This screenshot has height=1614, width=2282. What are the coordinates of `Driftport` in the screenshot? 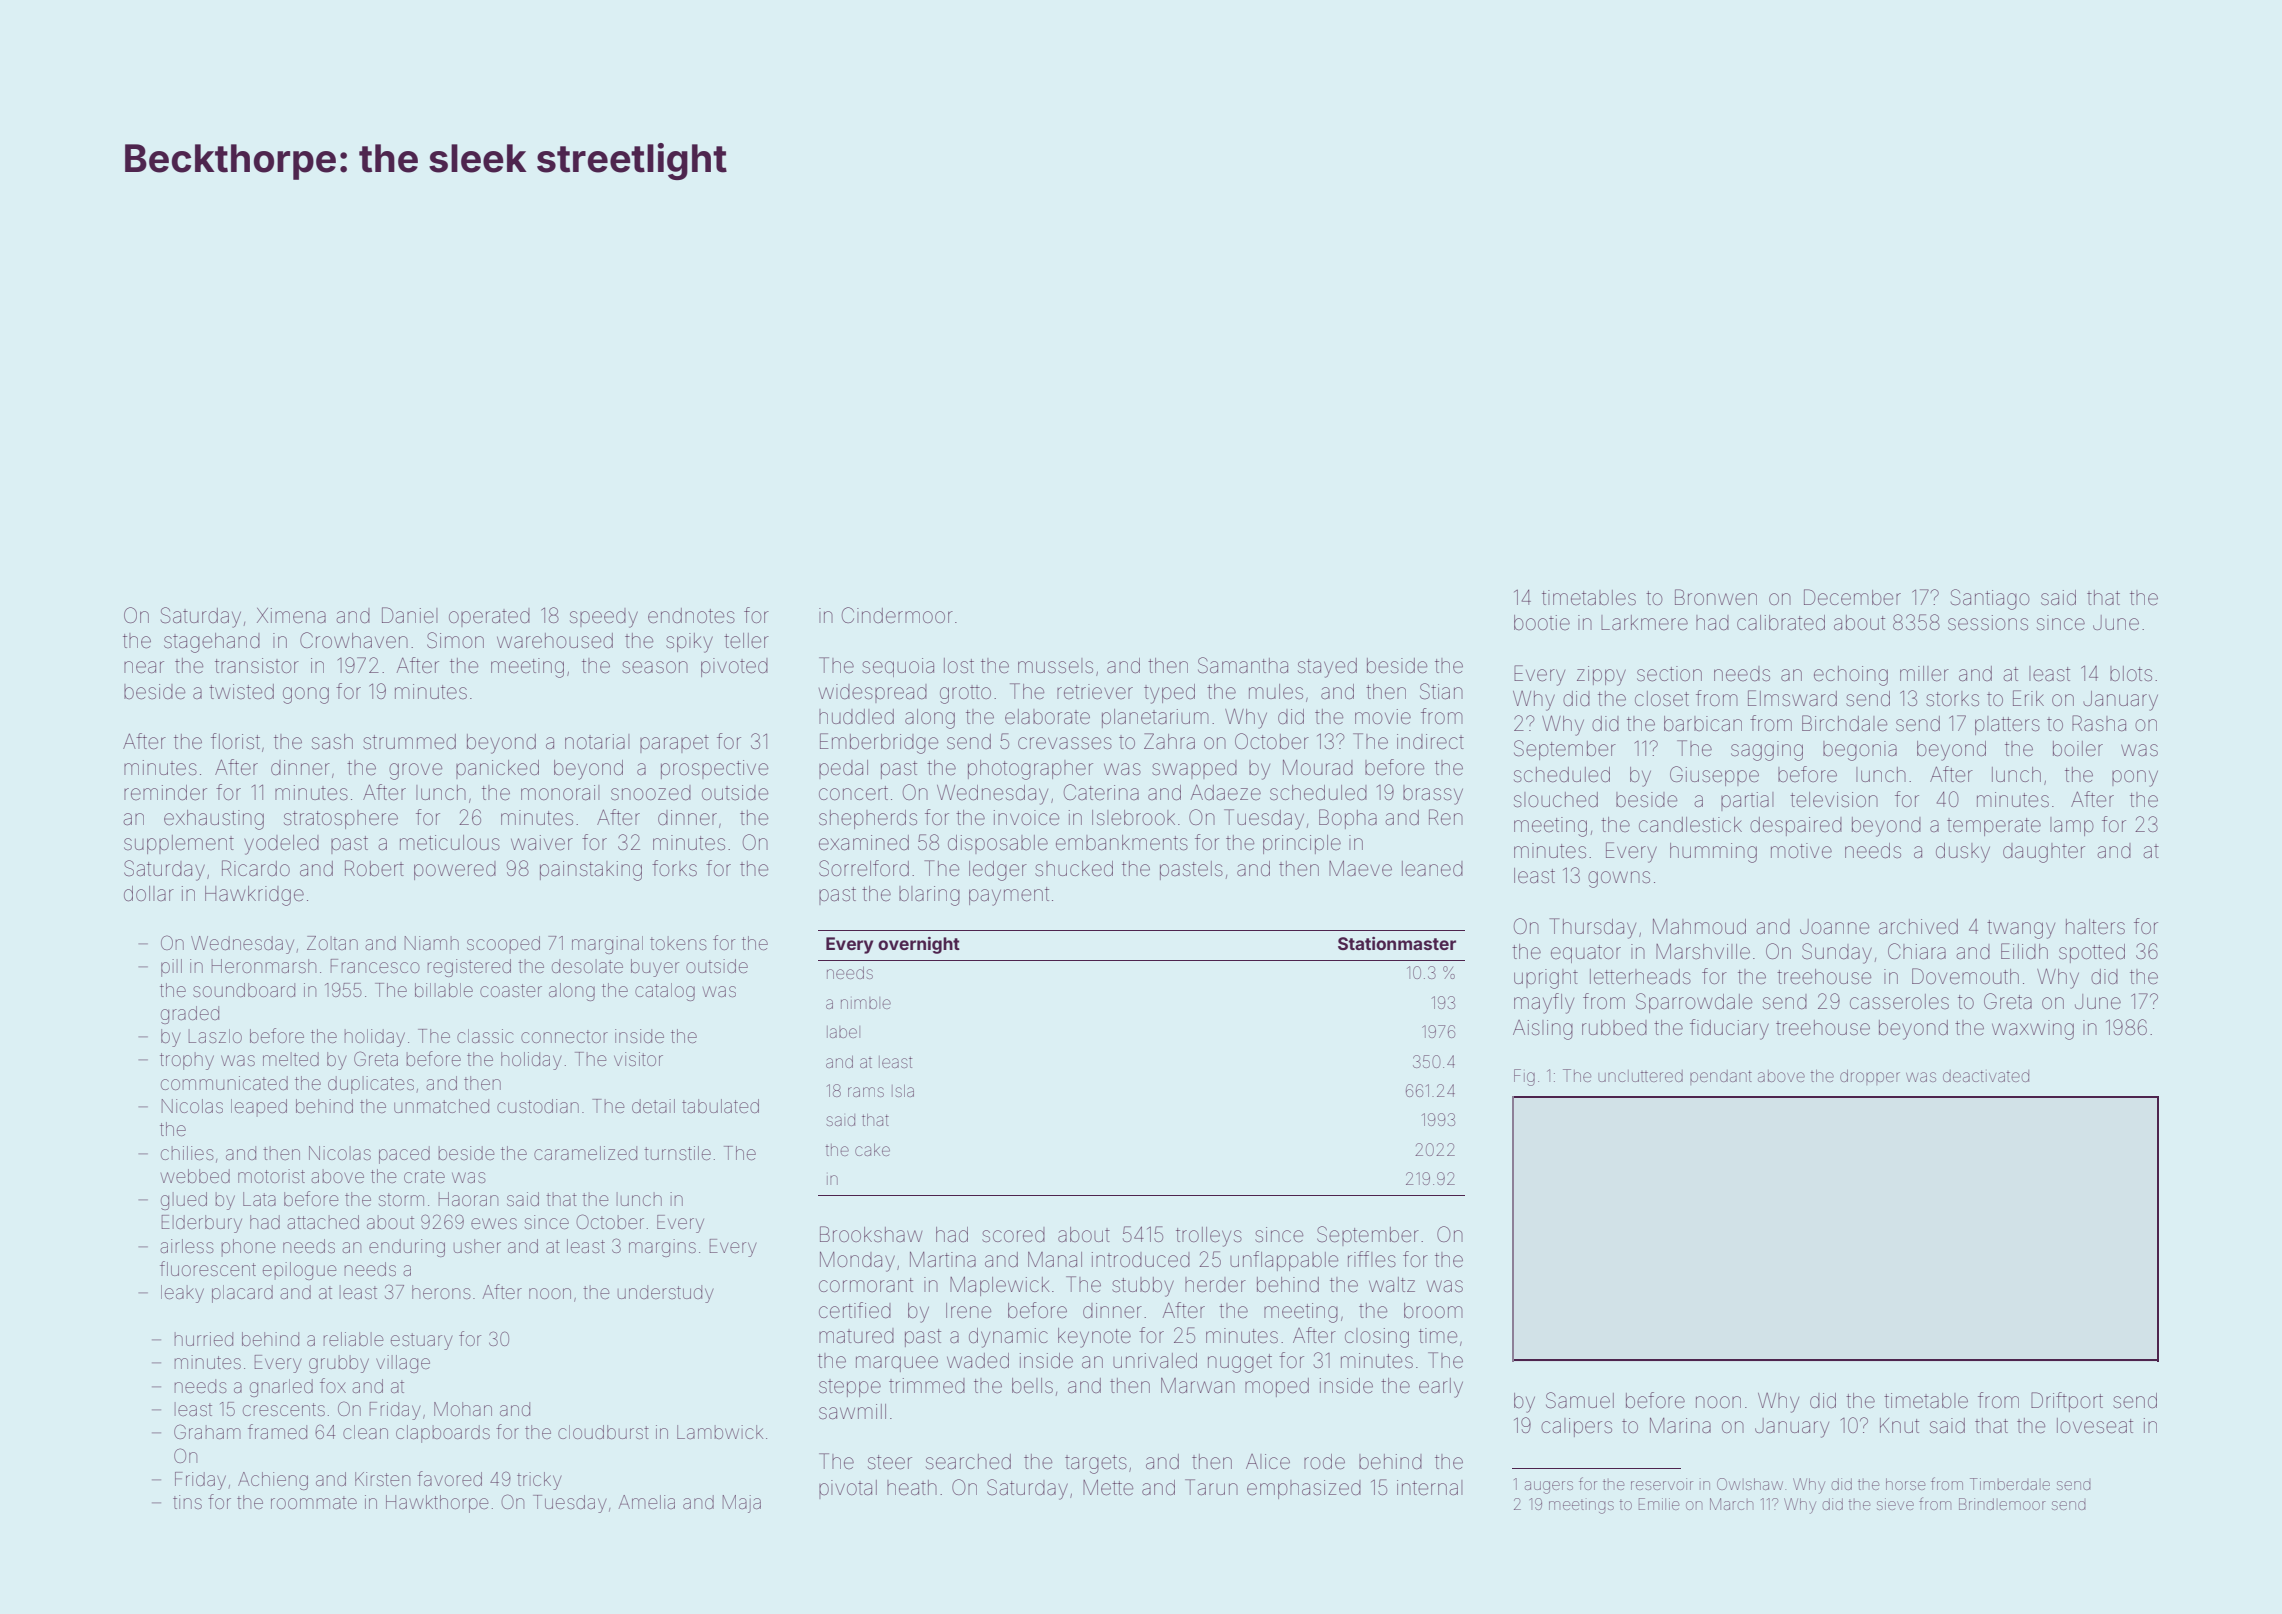 It's located at (2067, 1402).
